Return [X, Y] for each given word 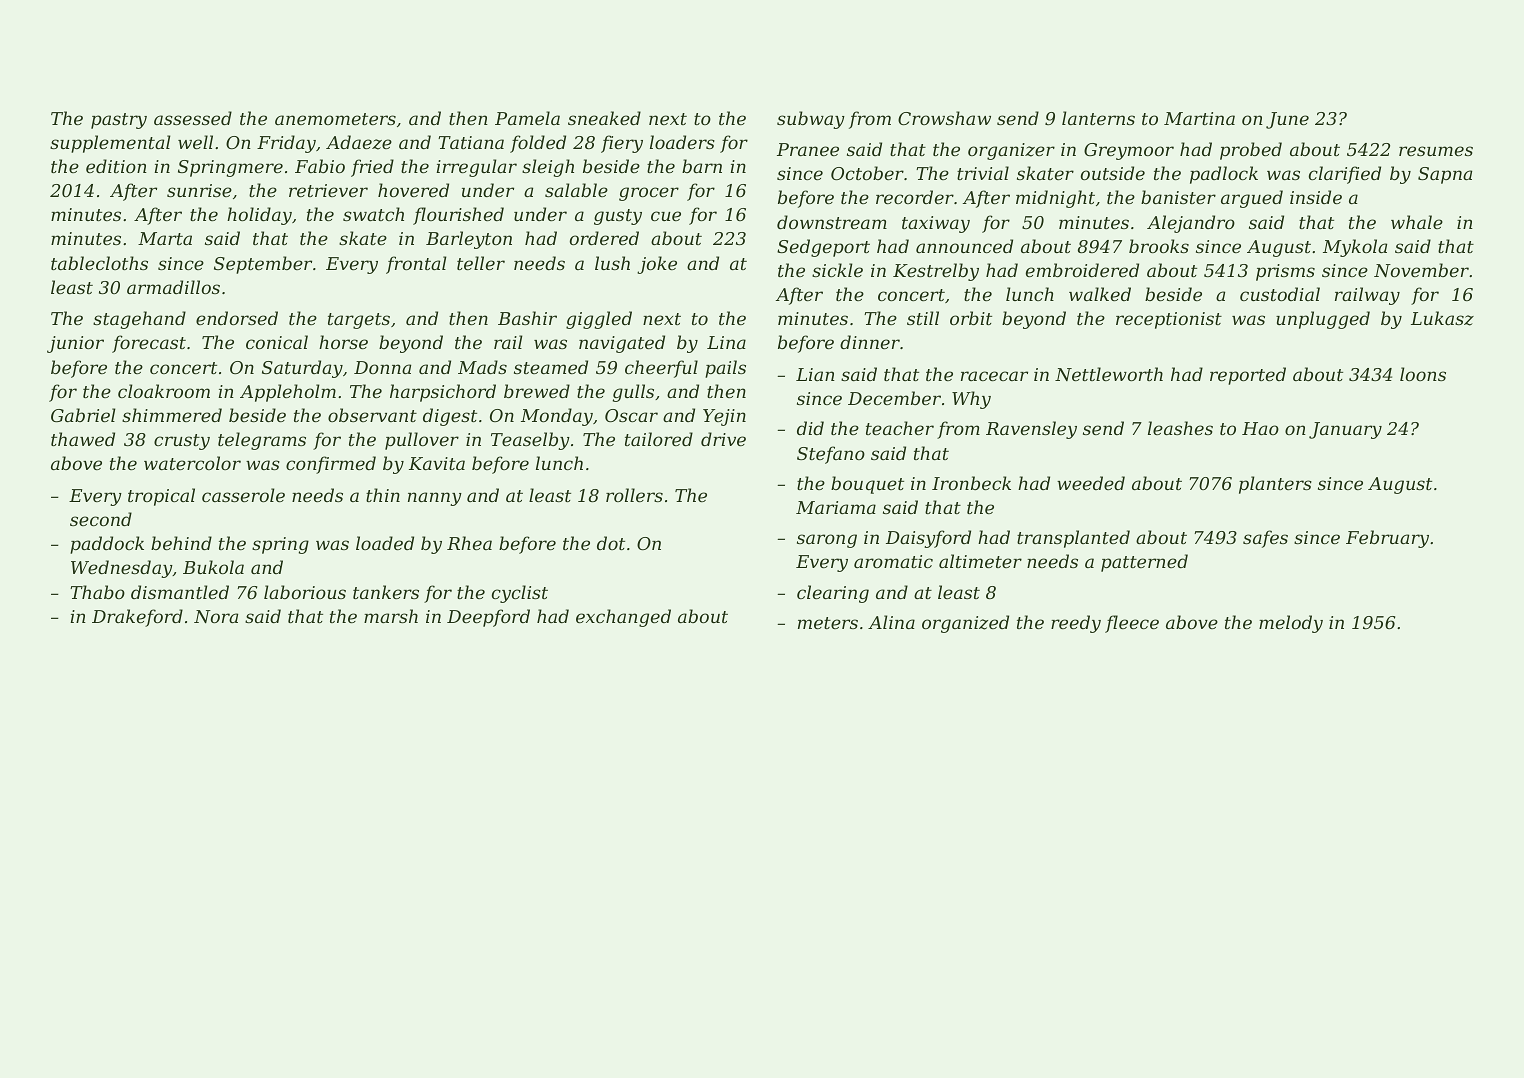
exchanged [623, 618]
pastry [119, 121]
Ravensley [1031, 430]
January [1345, 430]
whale [1417, 222]
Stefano [831, 455]
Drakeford [137, 618]
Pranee [808, 149]
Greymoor [1129, 151]
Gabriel [83, 415]
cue [666, 216]
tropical [161, 497]
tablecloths [99, 263]
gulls [633, 393]
